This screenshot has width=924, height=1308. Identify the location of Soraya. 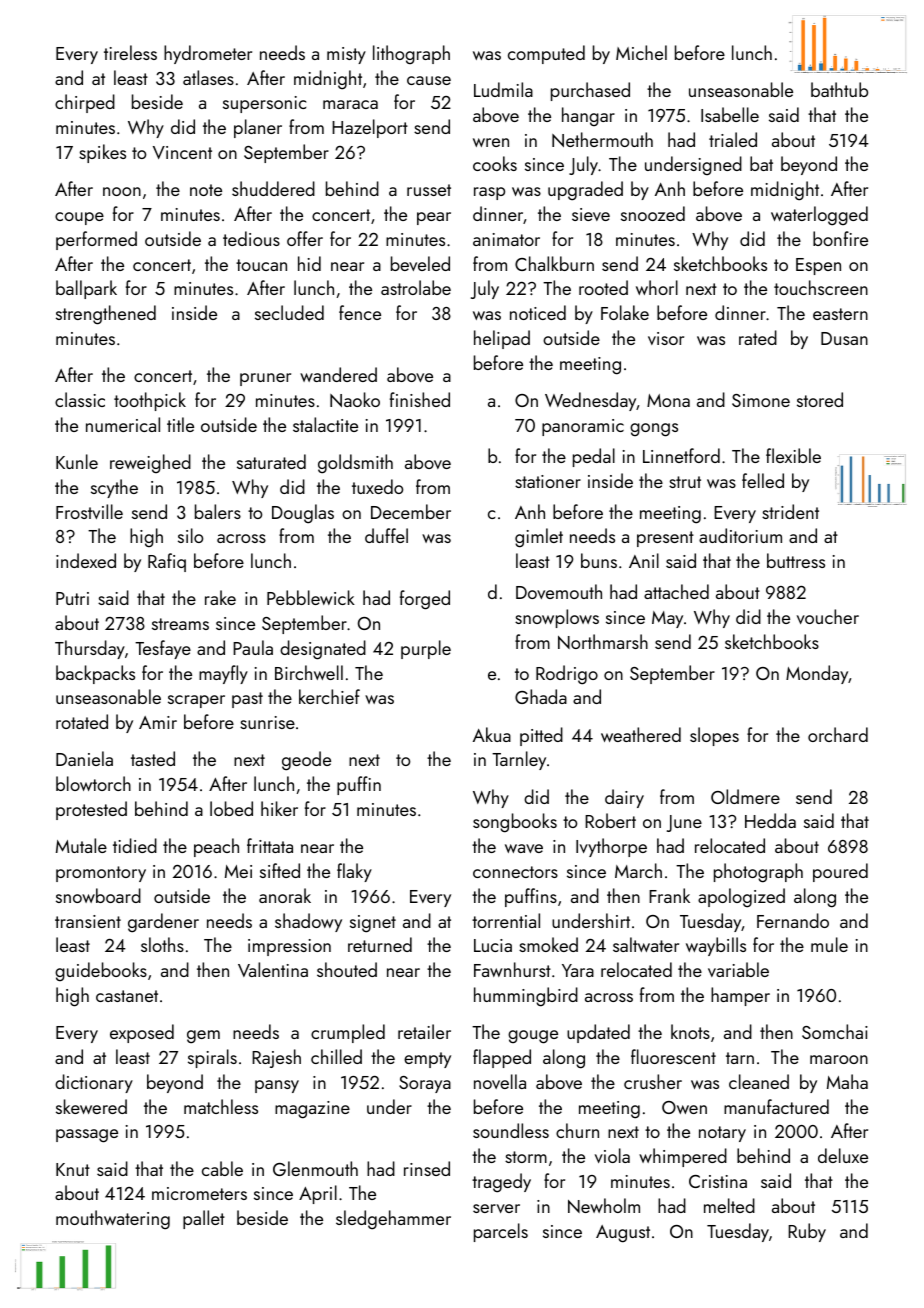
(425, 1084).
